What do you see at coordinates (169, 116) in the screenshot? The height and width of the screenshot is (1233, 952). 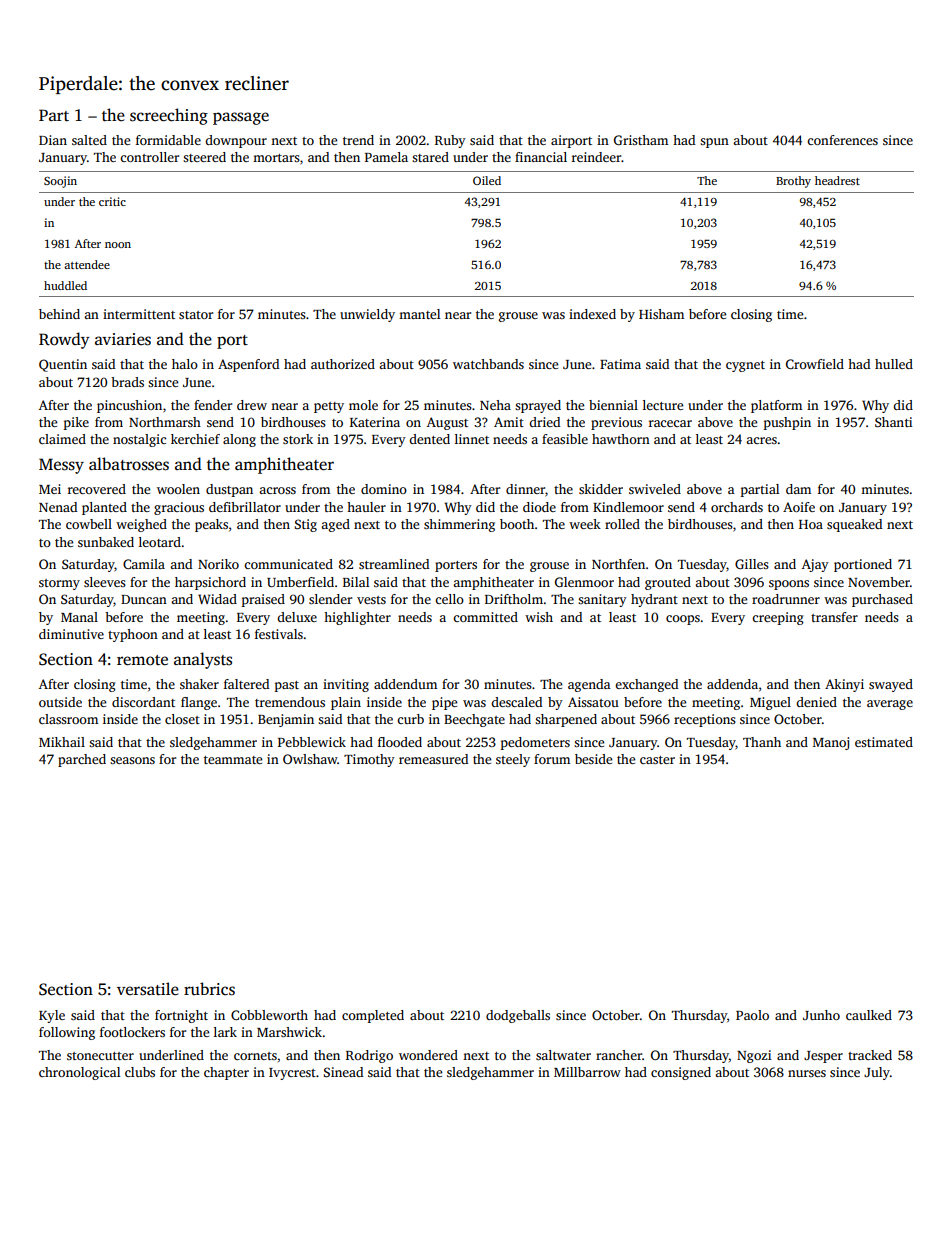 I see `screeching` at bounding box center [169, 116].
